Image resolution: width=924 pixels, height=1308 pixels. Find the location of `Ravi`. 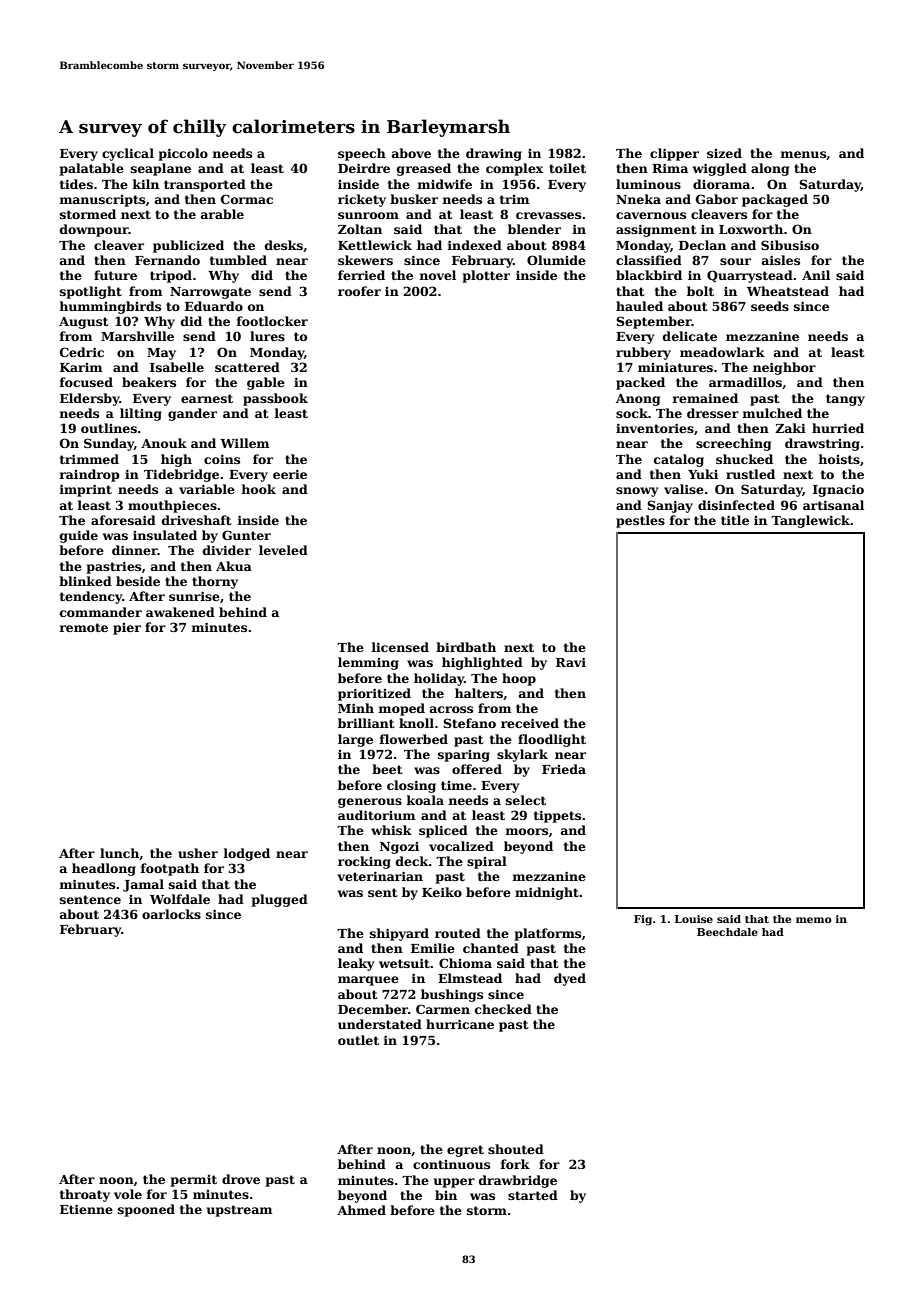

Ravi is located at coordinates (571, 662).
